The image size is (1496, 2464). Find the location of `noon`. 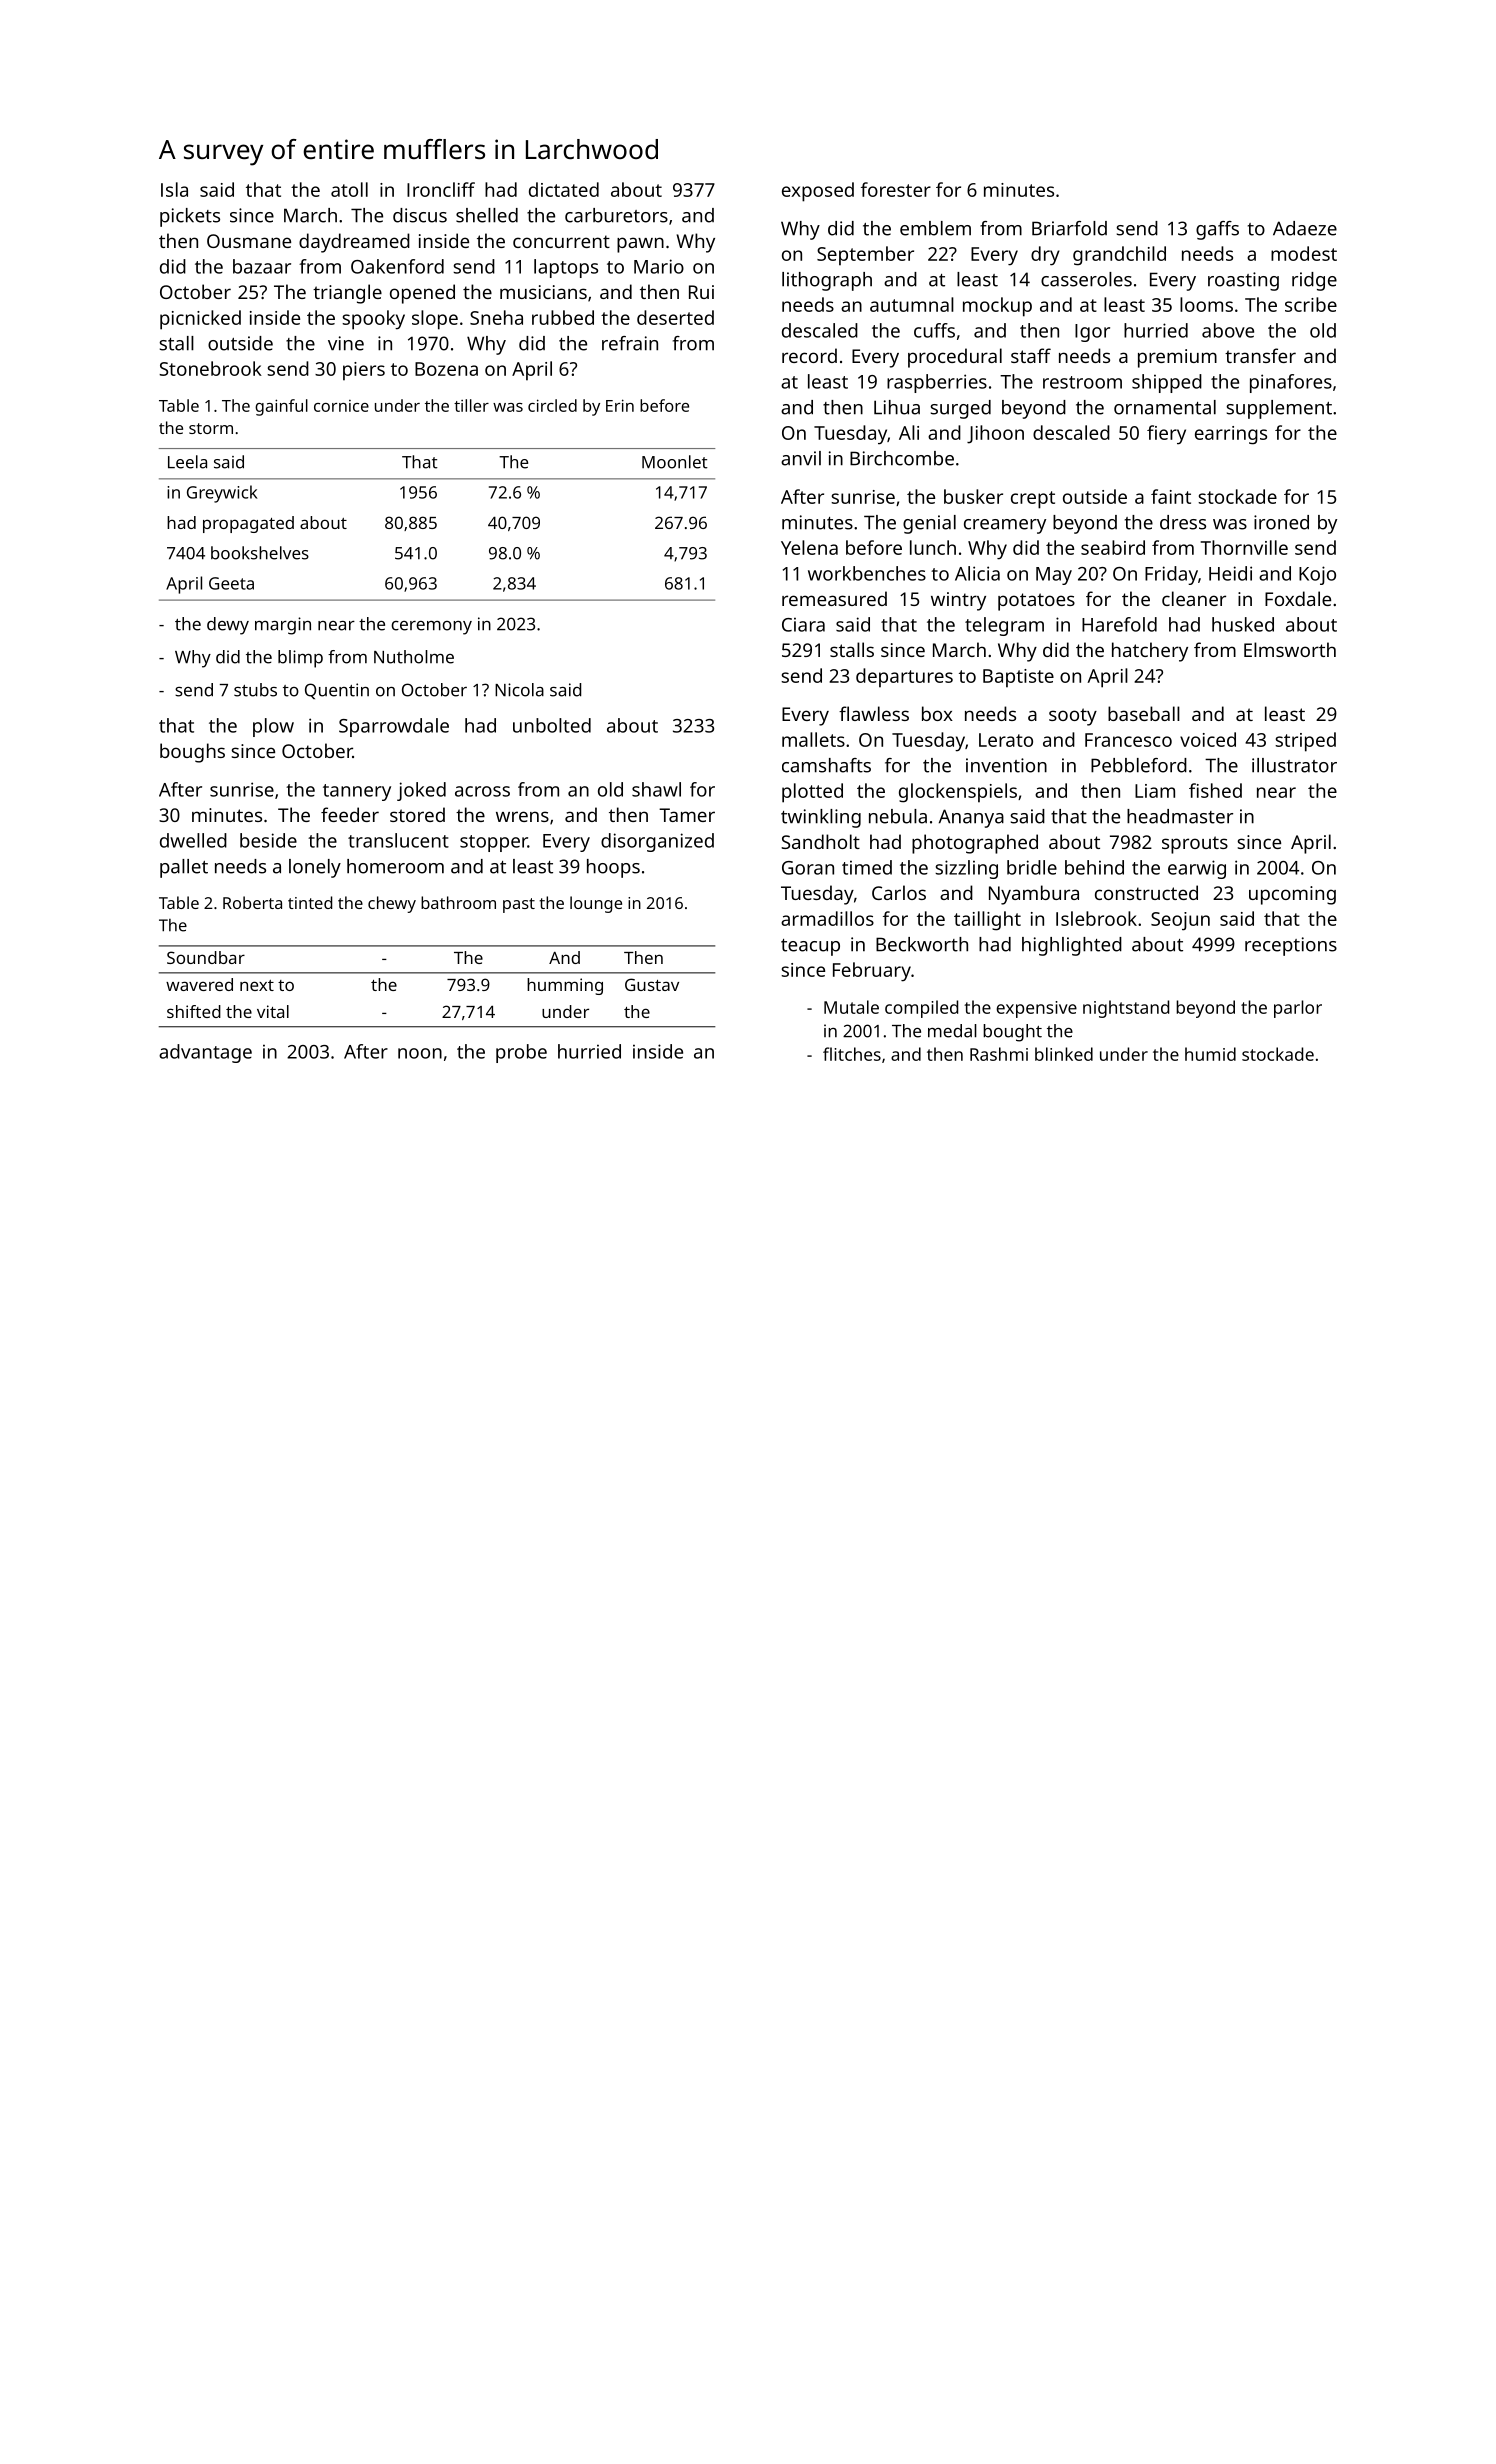

noon is located at coordinates (420, 1053).
